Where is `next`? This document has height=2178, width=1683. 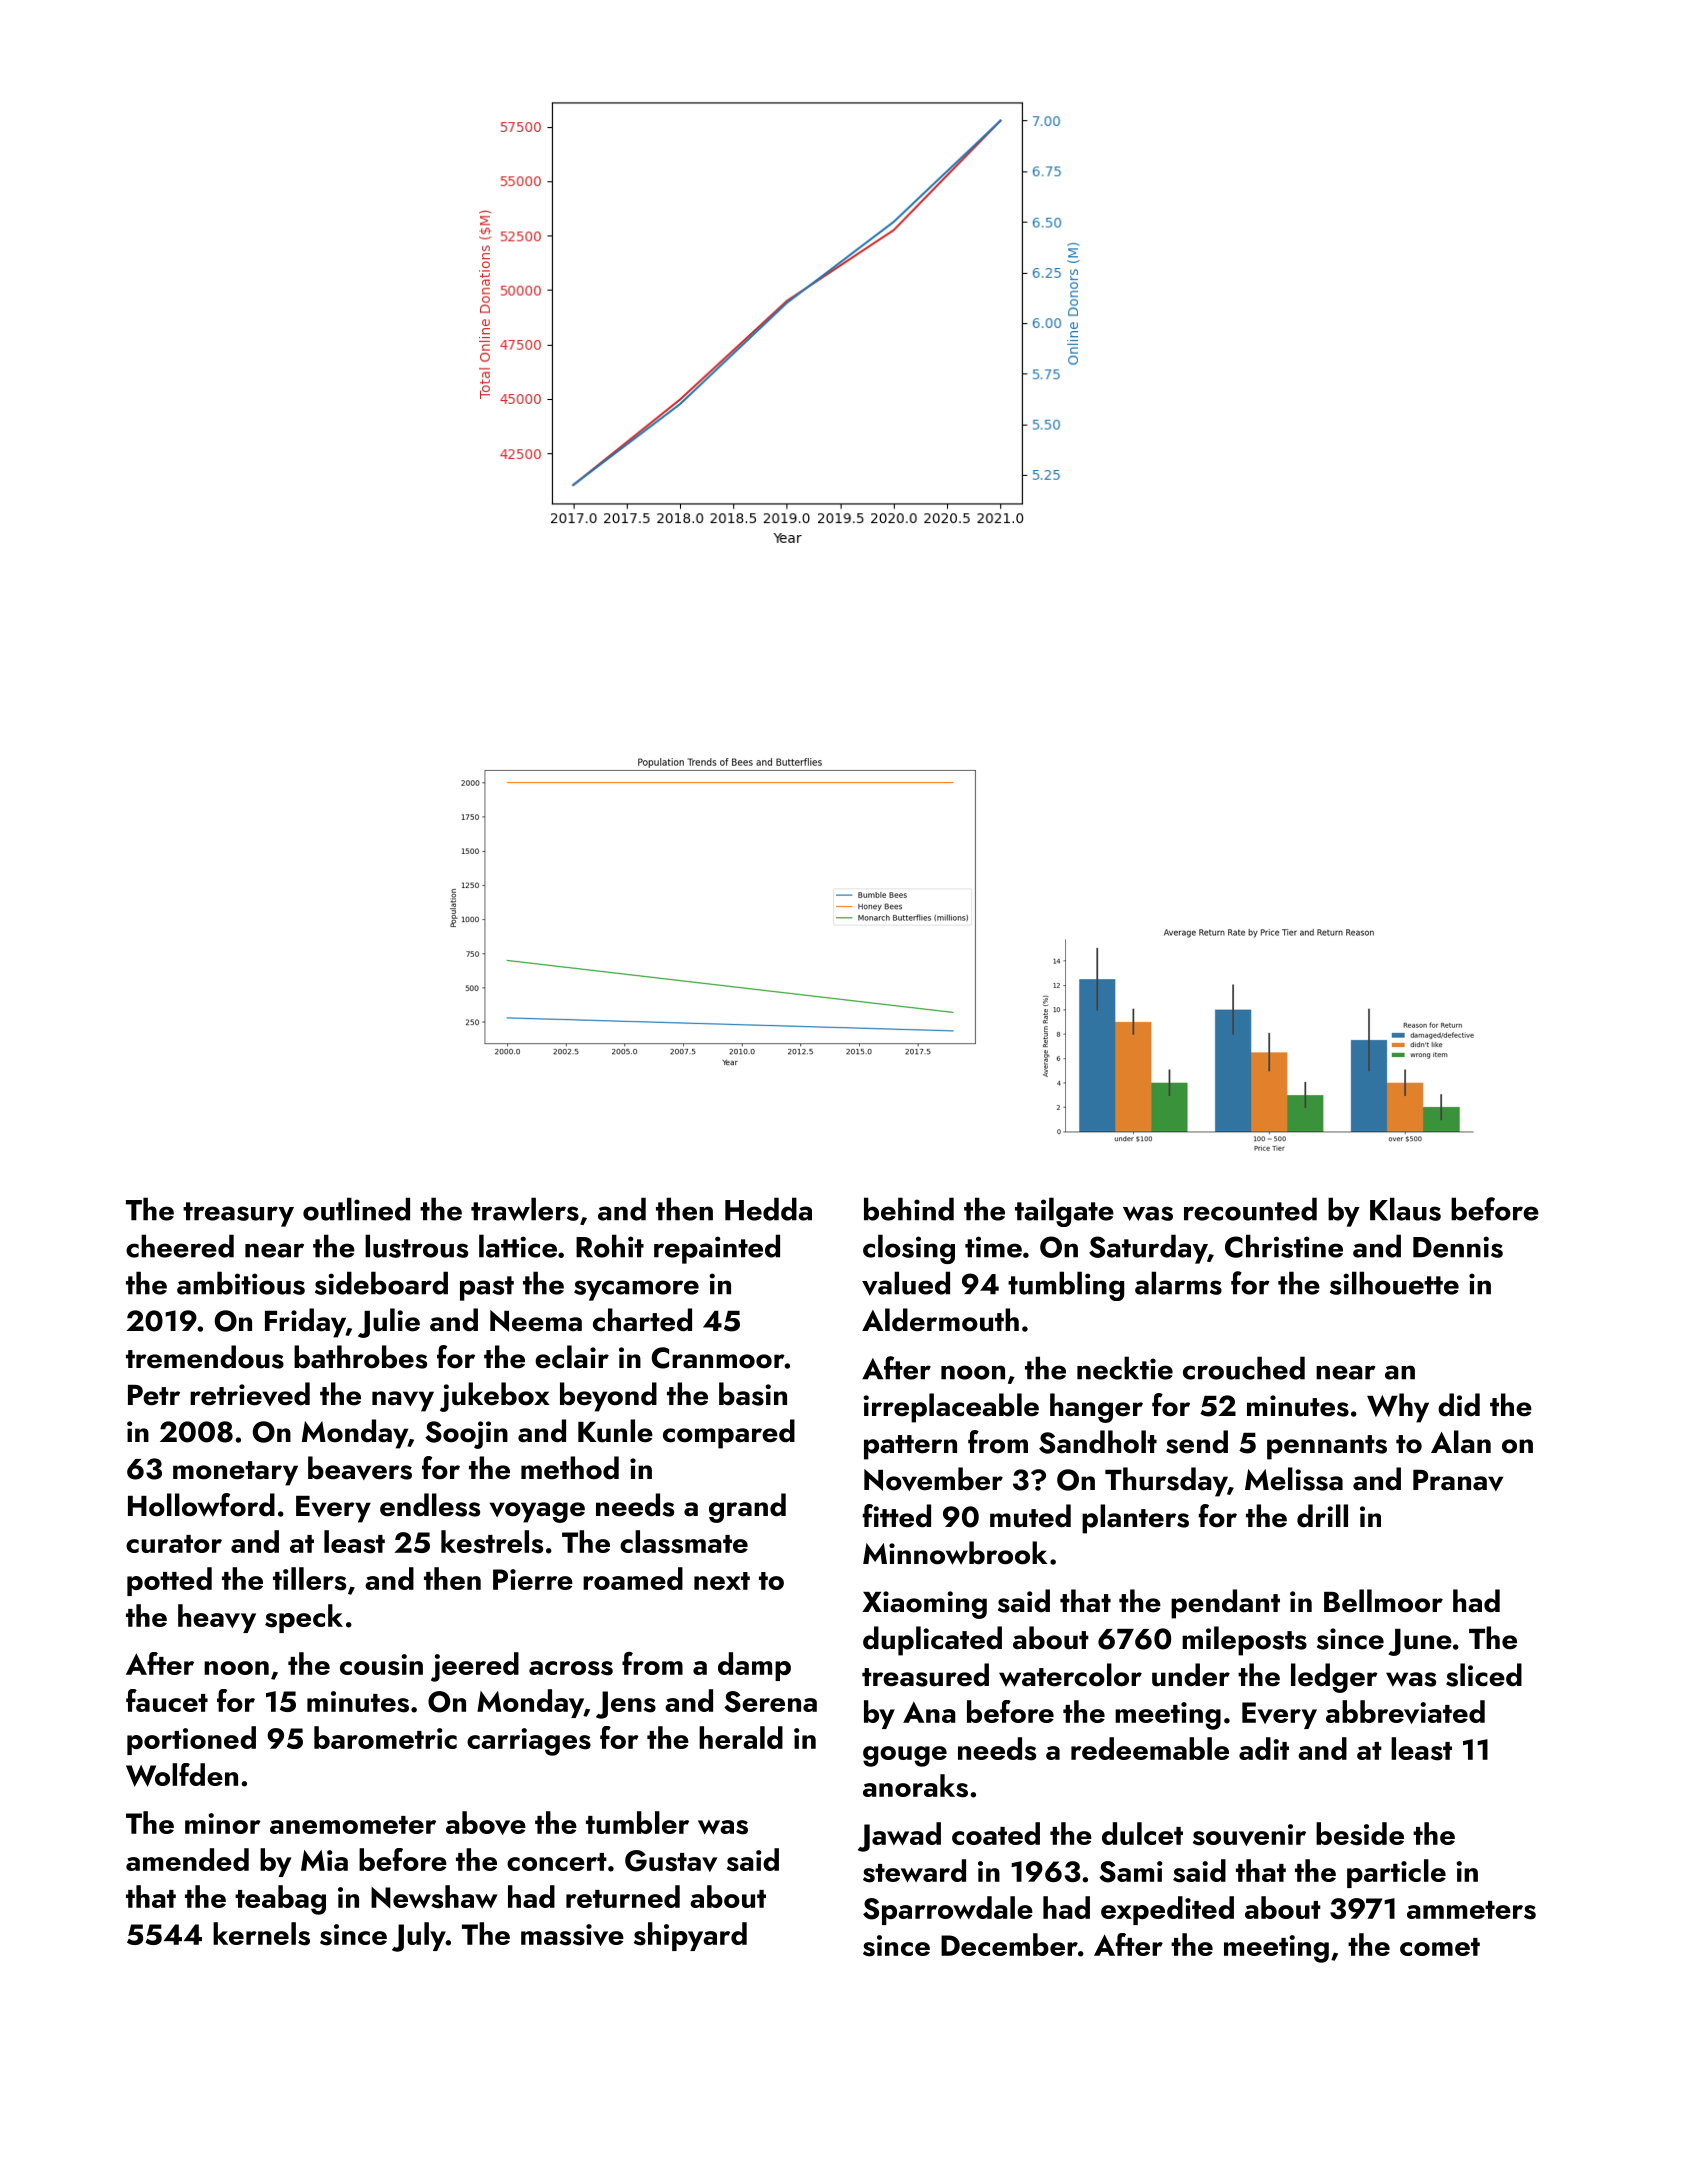 next is located at coordinates (722, 1581).
